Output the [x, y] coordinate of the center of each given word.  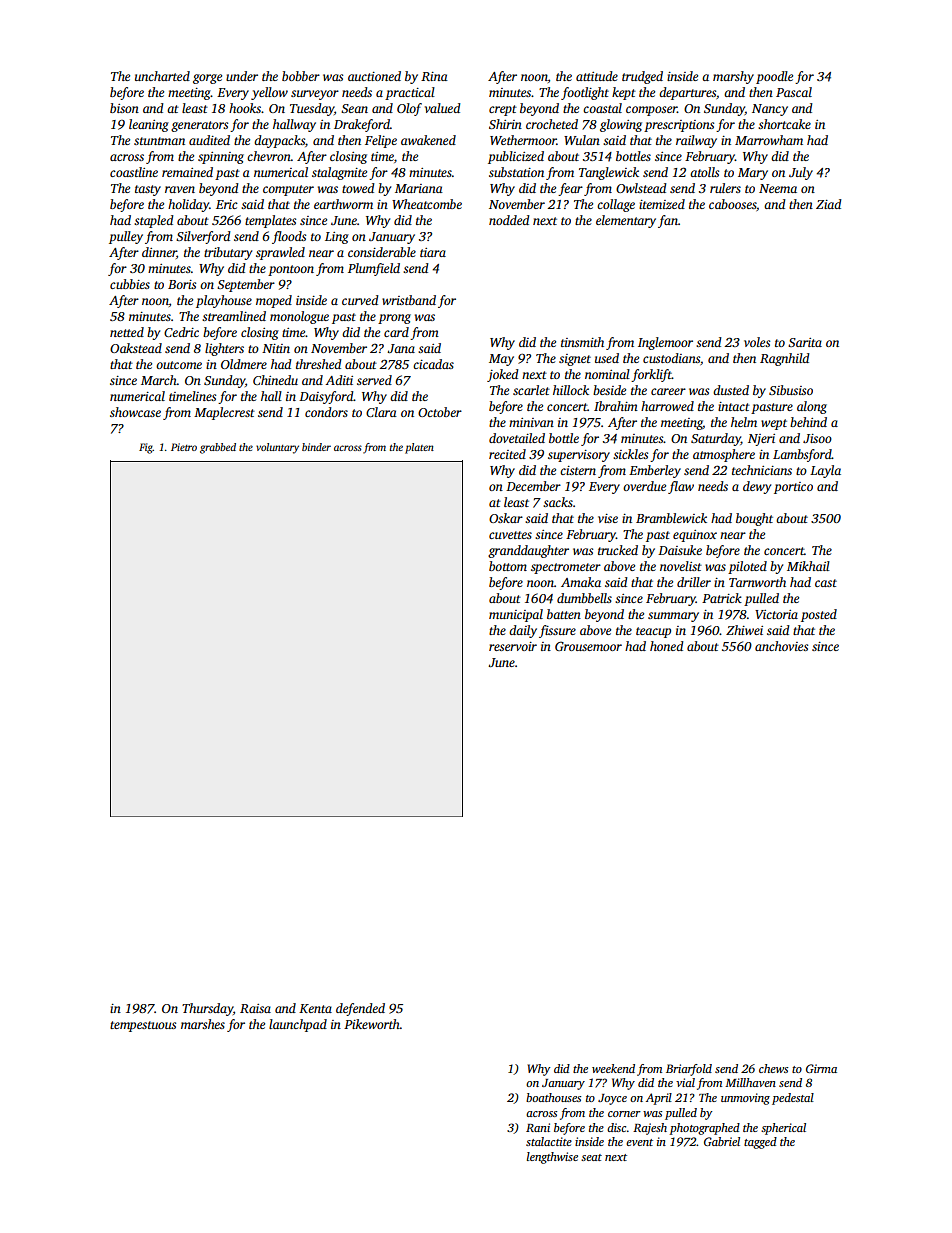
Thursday [207, 1009]
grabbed [218, 448]
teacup [653, 632]
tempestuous [143, 1026]
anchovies [781, 646]
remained [187, 172]
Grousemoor [588, 646]
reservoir [513, 646]
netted [127, 332]
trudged [642, 77]
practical [410, 93]
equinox [695, 536]
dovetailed [517, 438]
